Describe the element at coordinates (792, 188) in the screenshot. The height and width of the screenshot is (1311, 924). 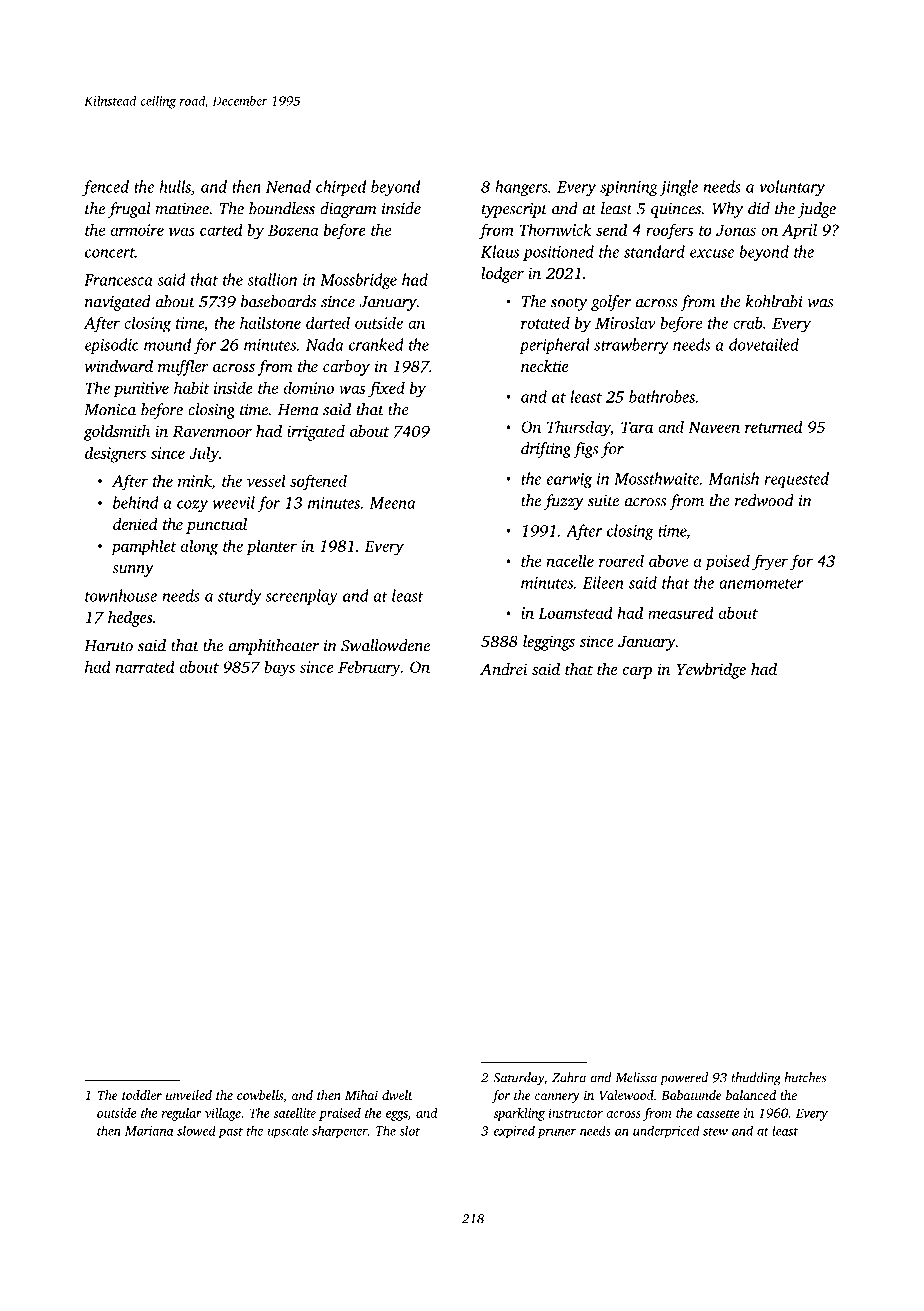
I see `voluntary` at that location.
